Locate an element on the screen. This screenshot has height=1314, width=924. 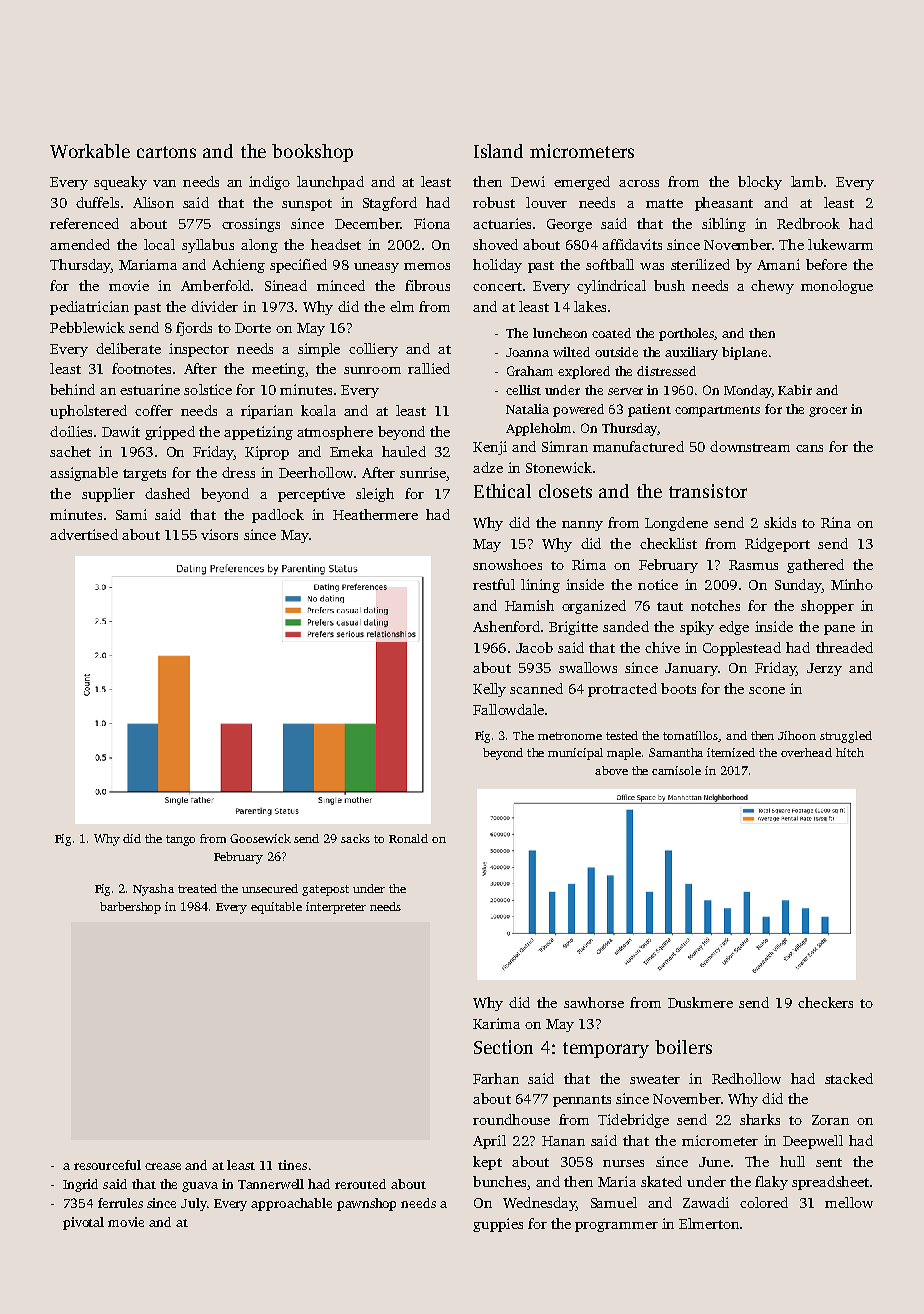
checkers is located at coordinates (825, 1002).
